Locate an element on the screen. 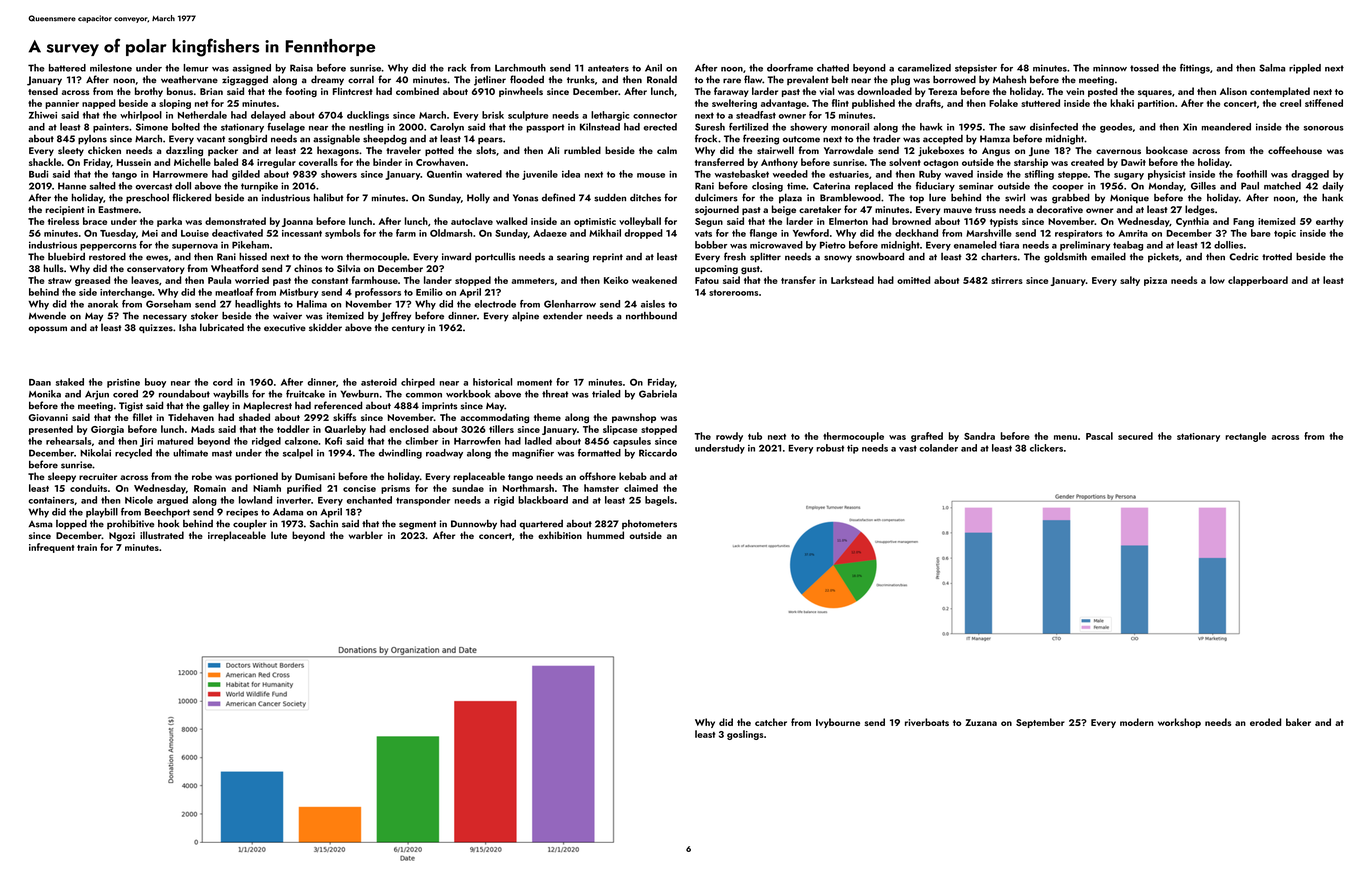 The width and height of the screenshot is (1372, 887). pylons is located at coordinates (92, 140).
